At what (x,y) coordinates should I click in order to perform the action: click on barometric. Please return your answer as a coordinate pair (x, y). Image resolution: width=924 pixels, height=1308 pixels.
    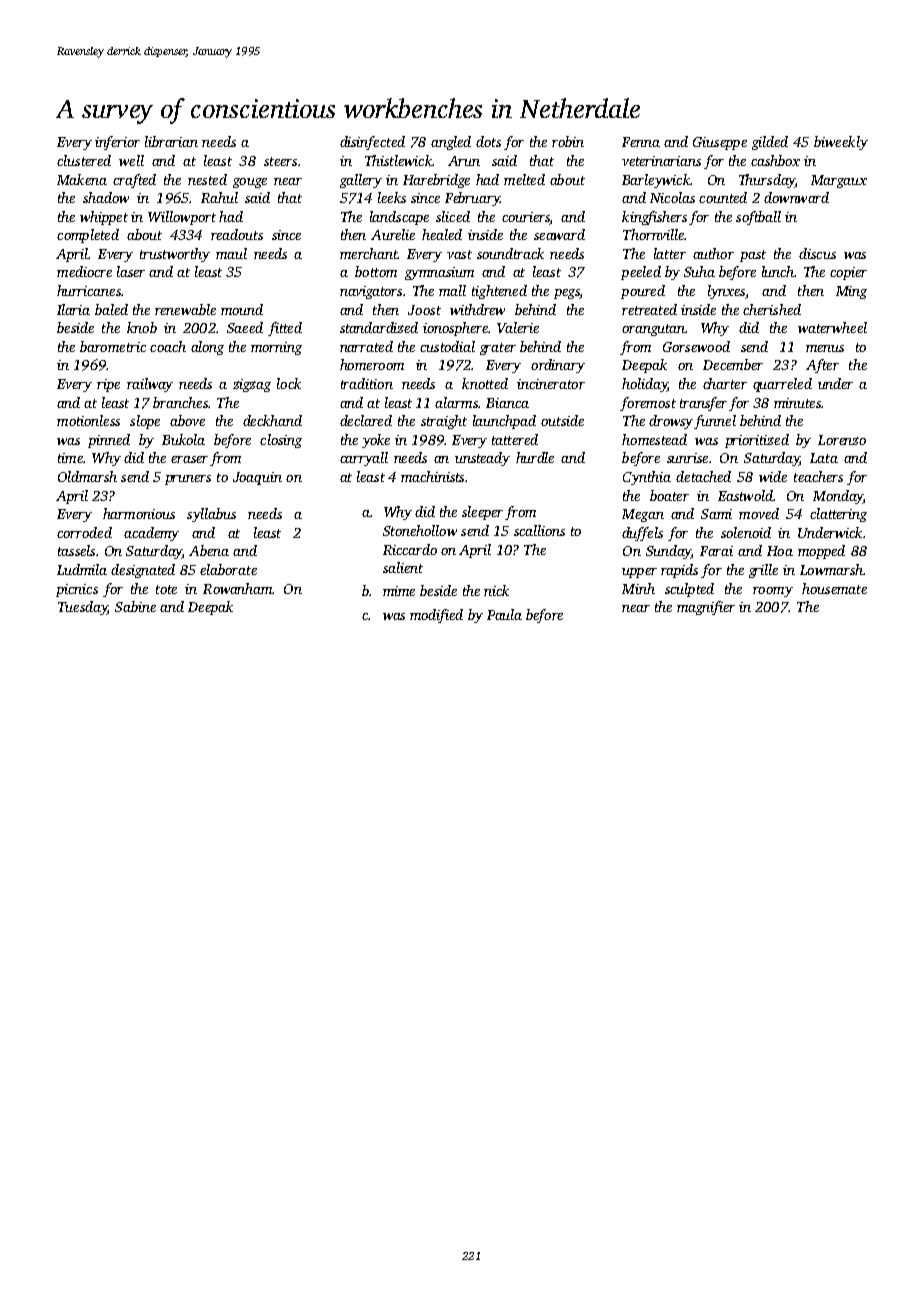
    Looking at the image, I should click on (113, 346).
